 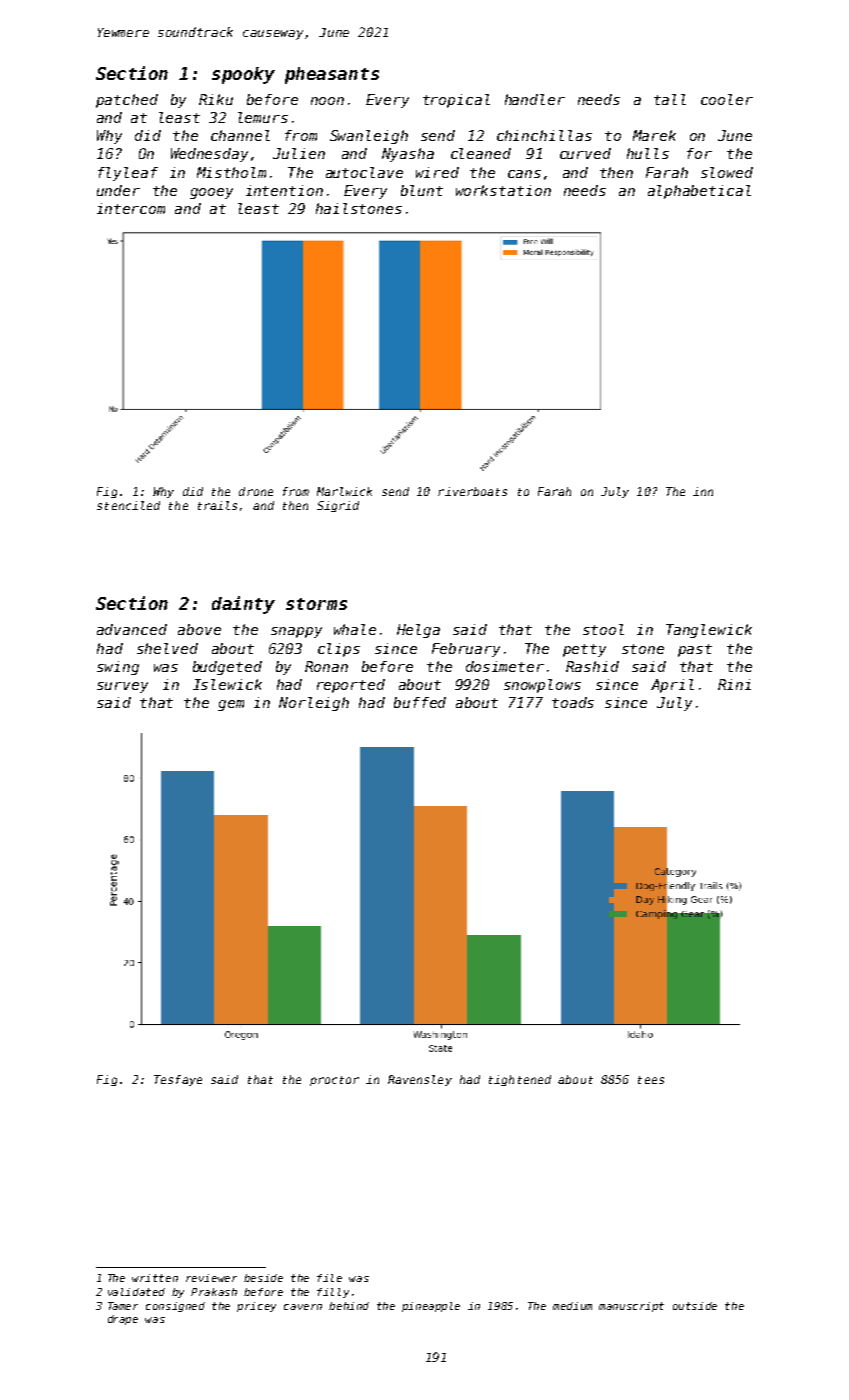 What do you see at coordinates (256, 1307) in the screenshot?
I see `pricey` at bounding box center [256, 1307].
